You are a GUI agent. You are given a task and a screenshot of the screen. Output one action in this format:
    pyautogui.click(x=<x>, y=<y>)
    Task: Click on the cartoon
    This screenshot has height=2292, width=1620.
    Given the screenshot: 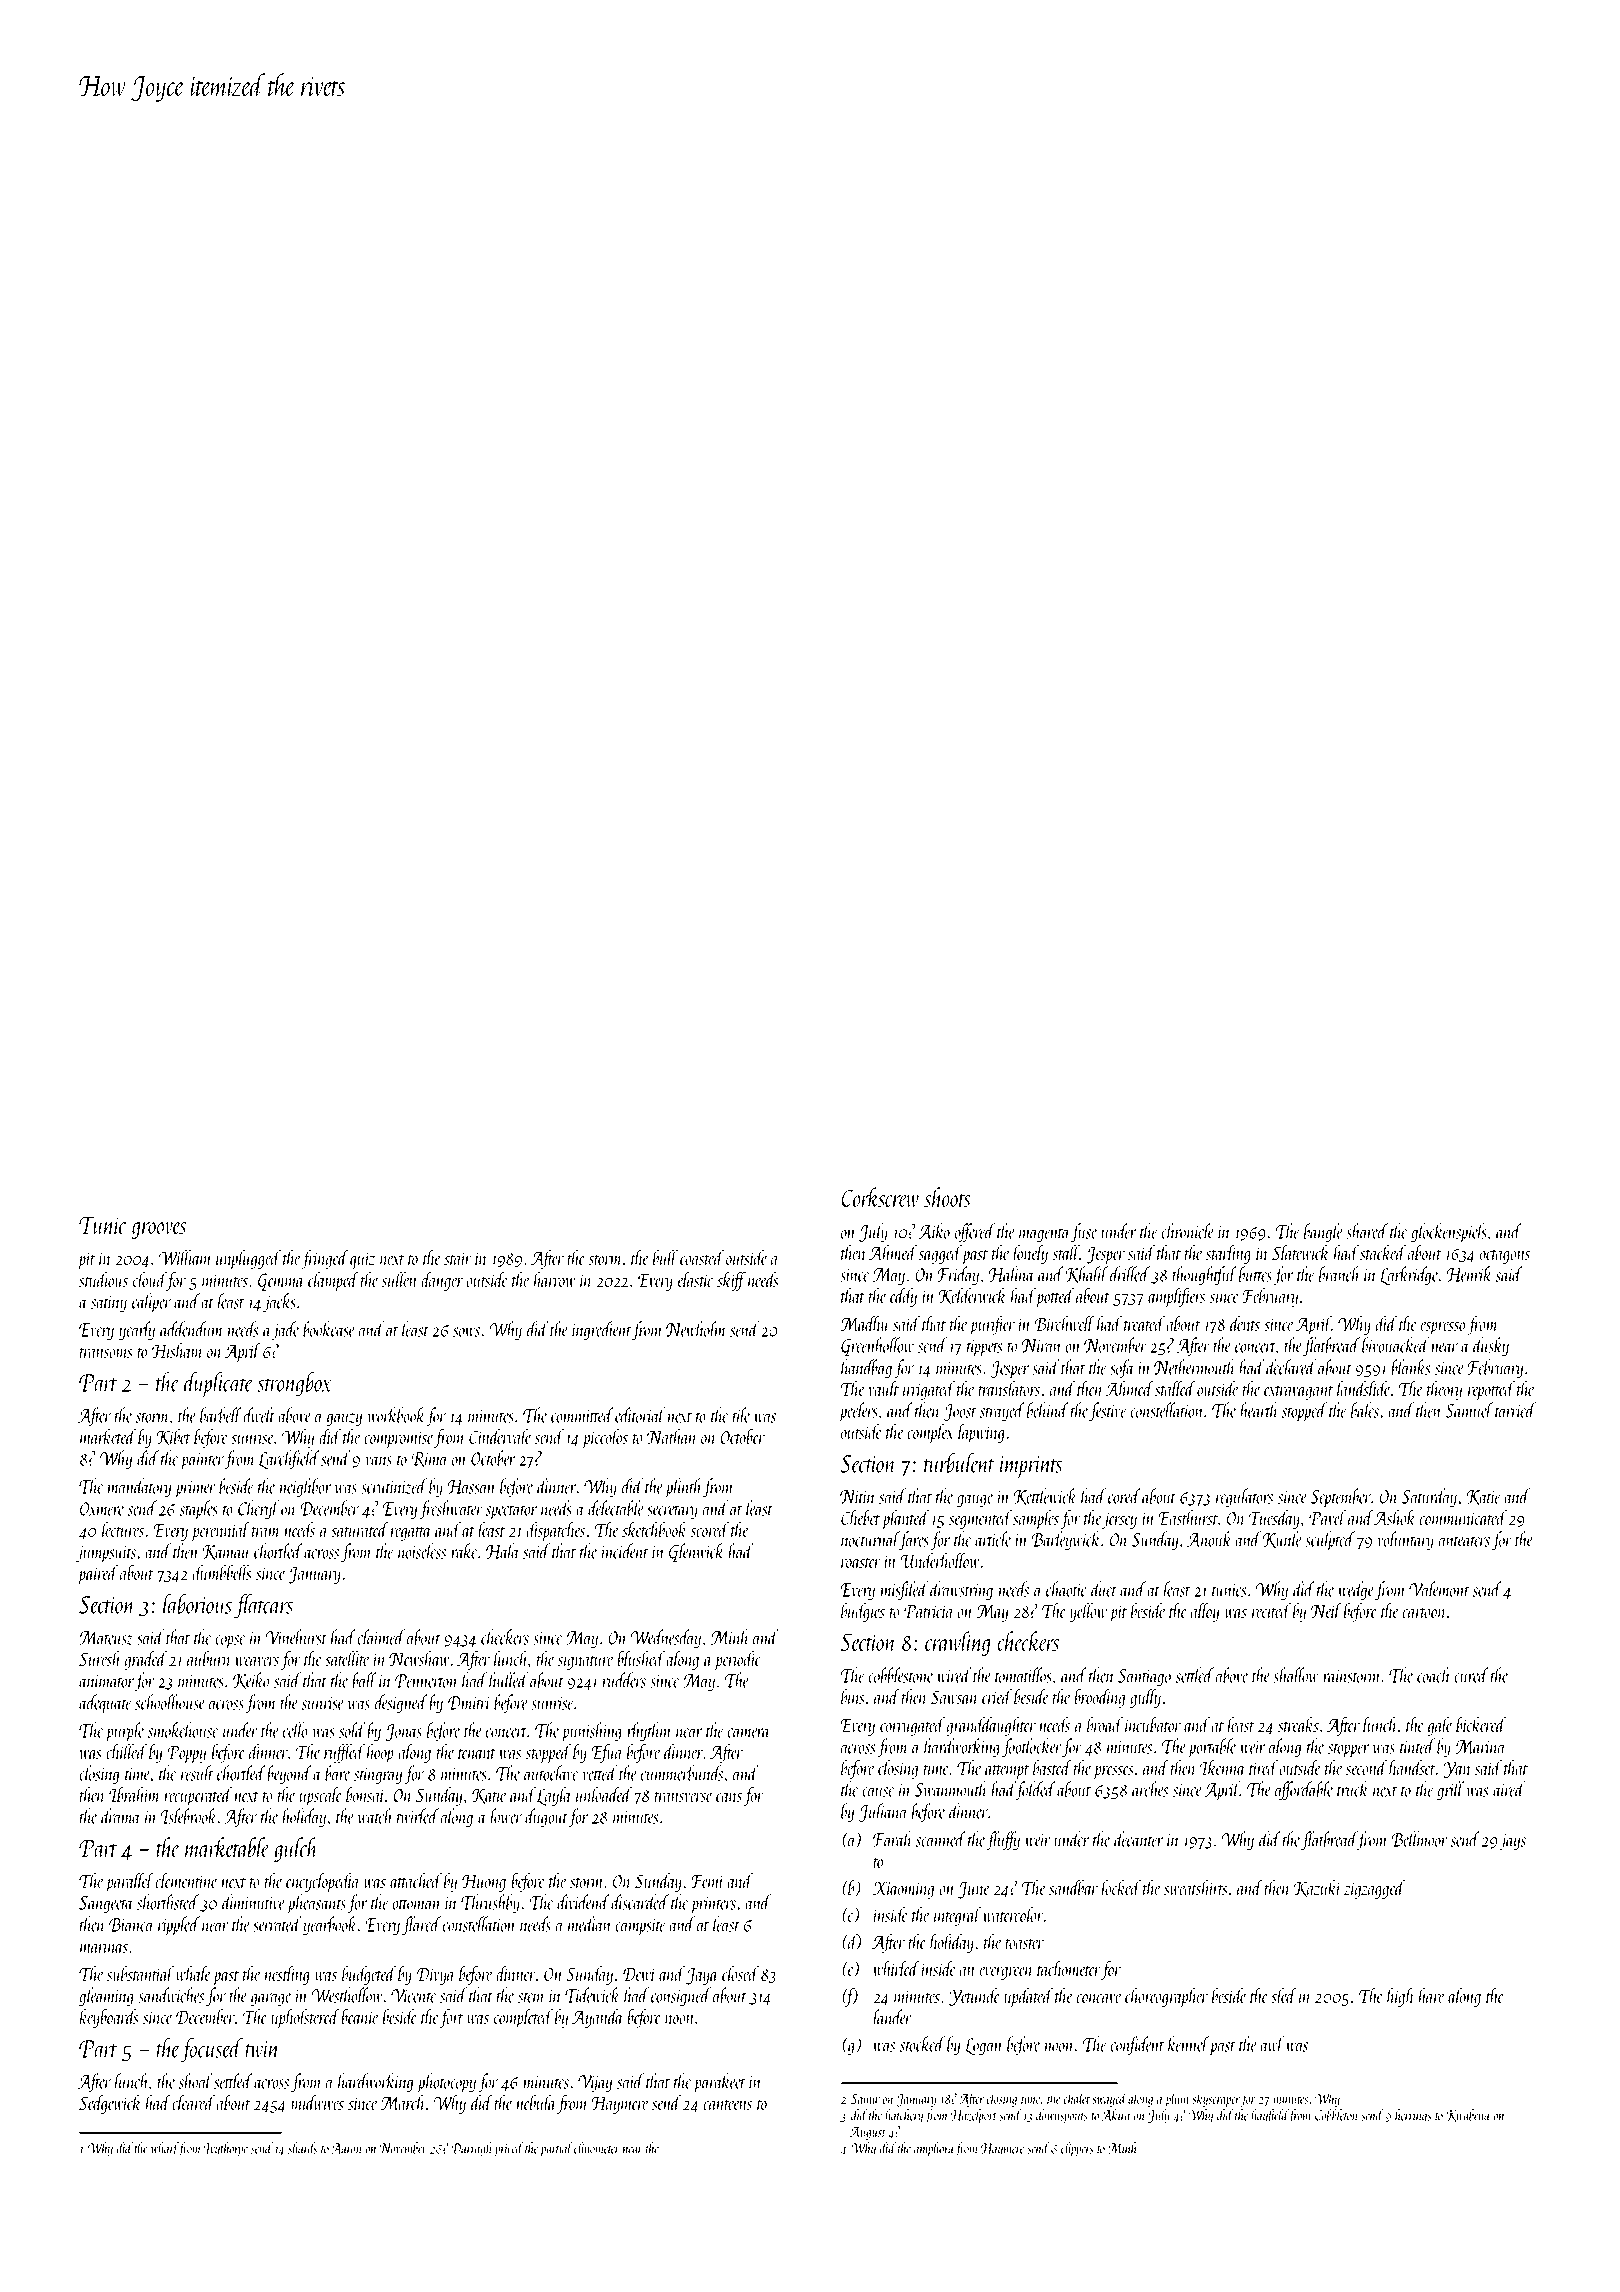 What is the action you would take?
    pyautogui.click(x=1424, y=1613)
